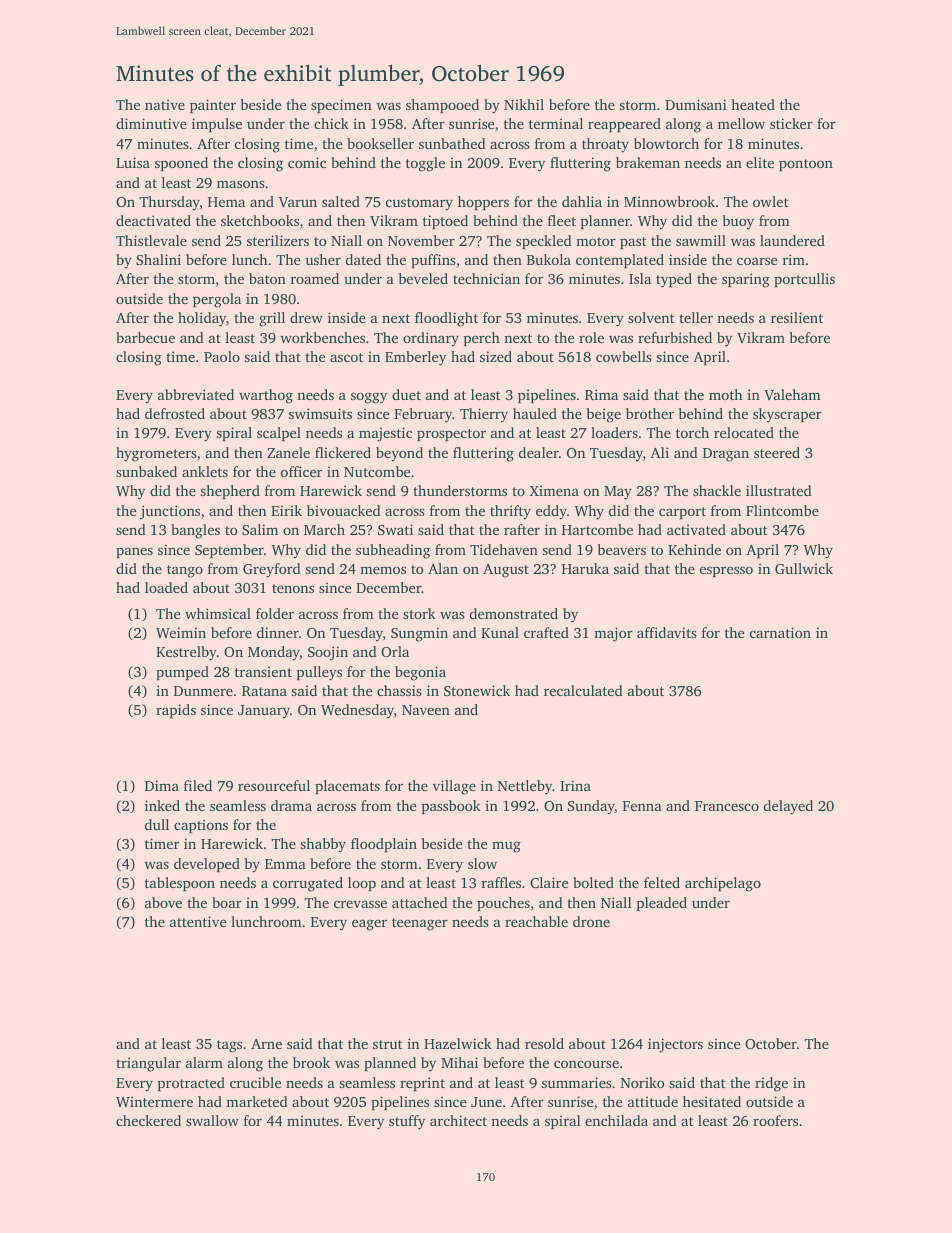 The width and height of the screenshot is (952, 1233). Describe the element at coordinates (162, 785) in the screenshot. I see `Dima` at that location.
